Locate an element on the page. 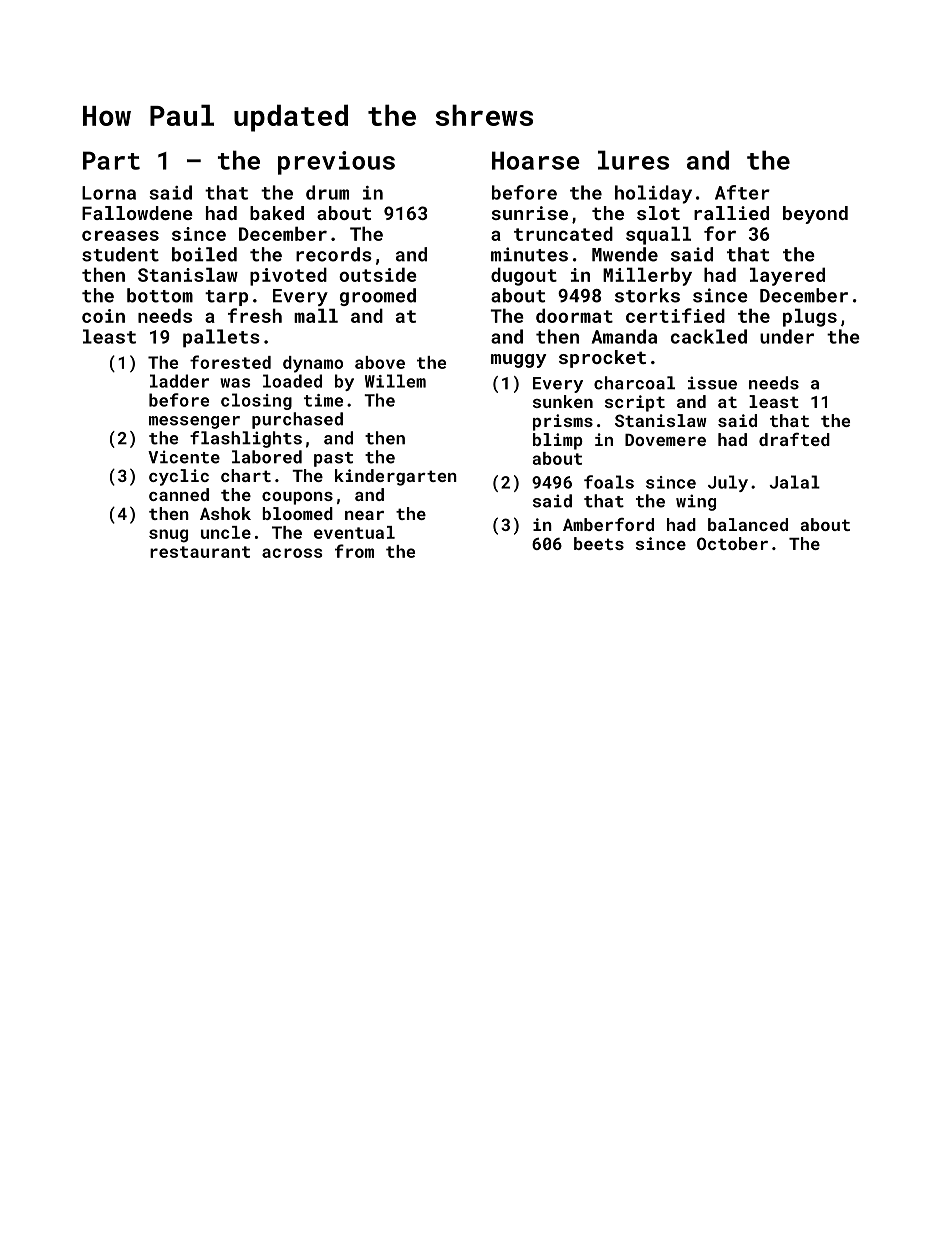 The image size is (952, 1233). coupons is located at coordinates (297, 498).
